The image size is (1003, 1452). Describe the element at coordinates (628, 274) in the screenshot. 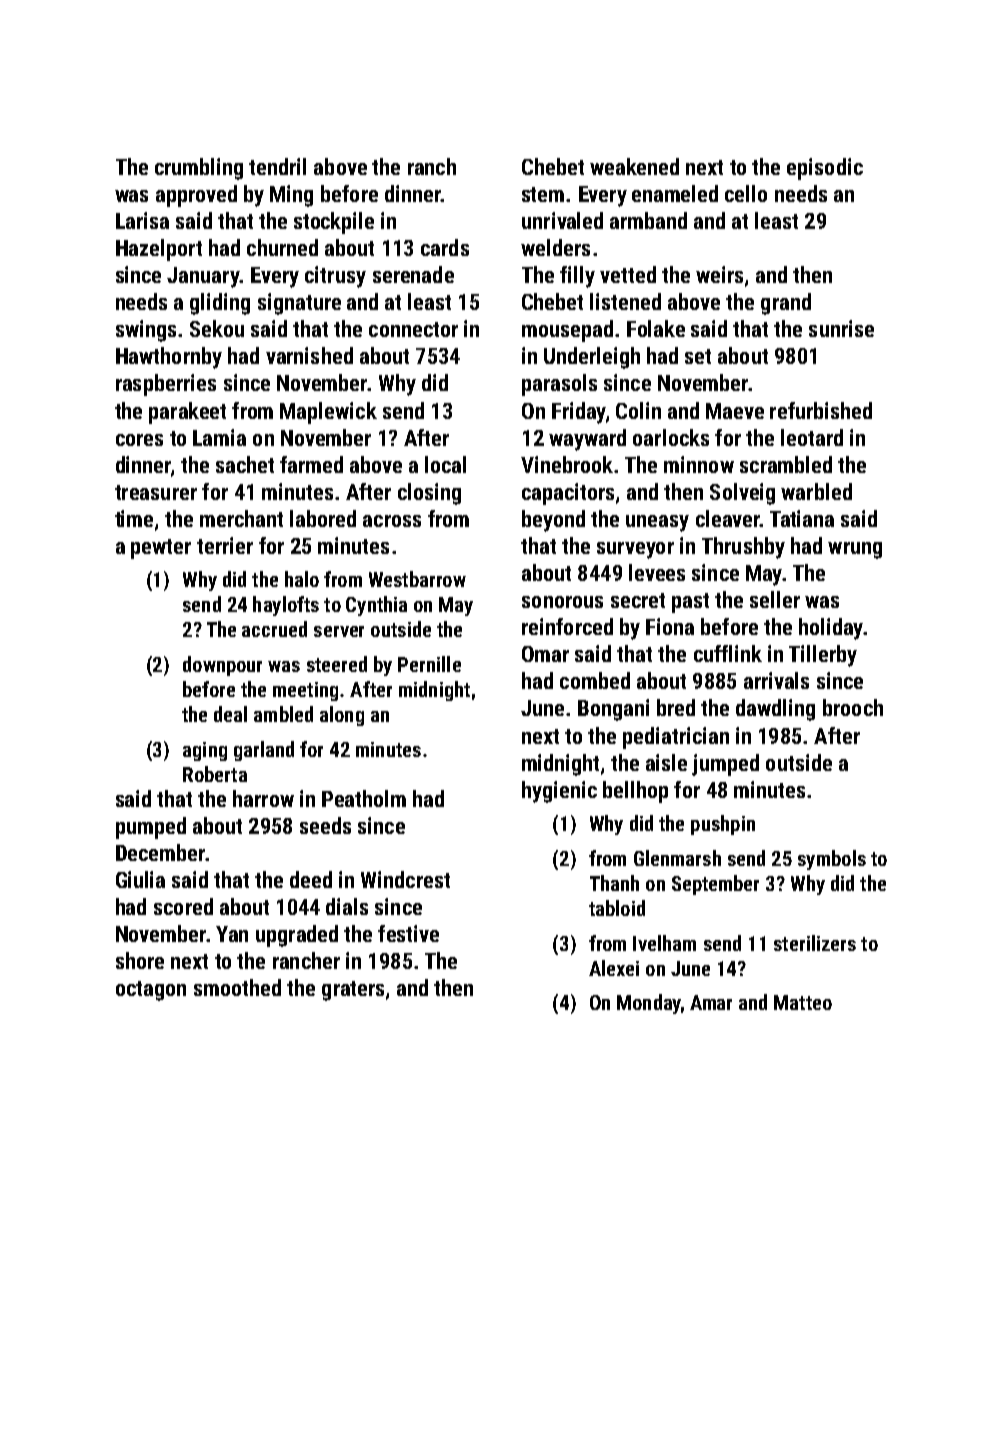

I see `vetted` at that location.
